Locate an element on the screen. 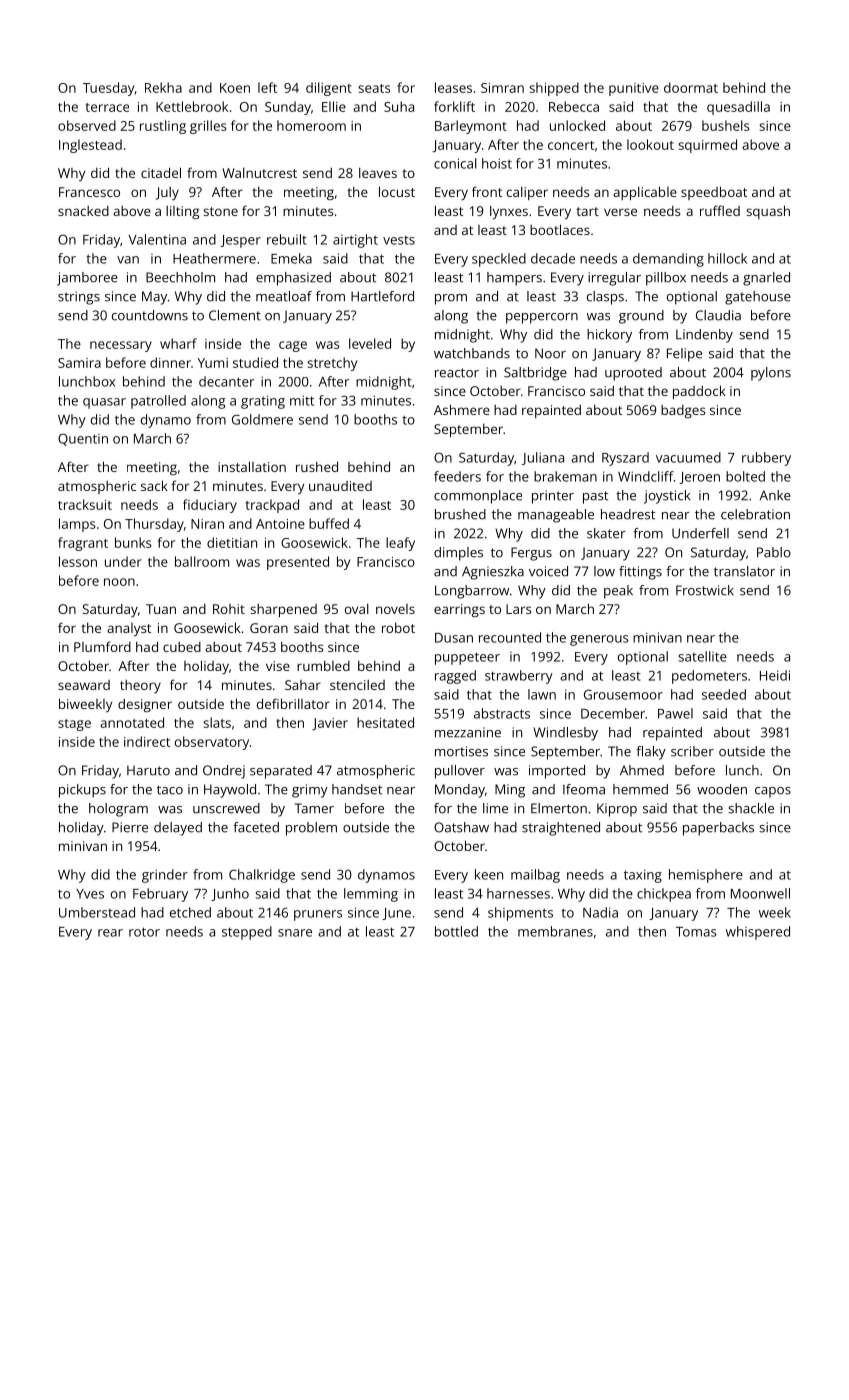  hologram is located at coordinates (118, 810).
